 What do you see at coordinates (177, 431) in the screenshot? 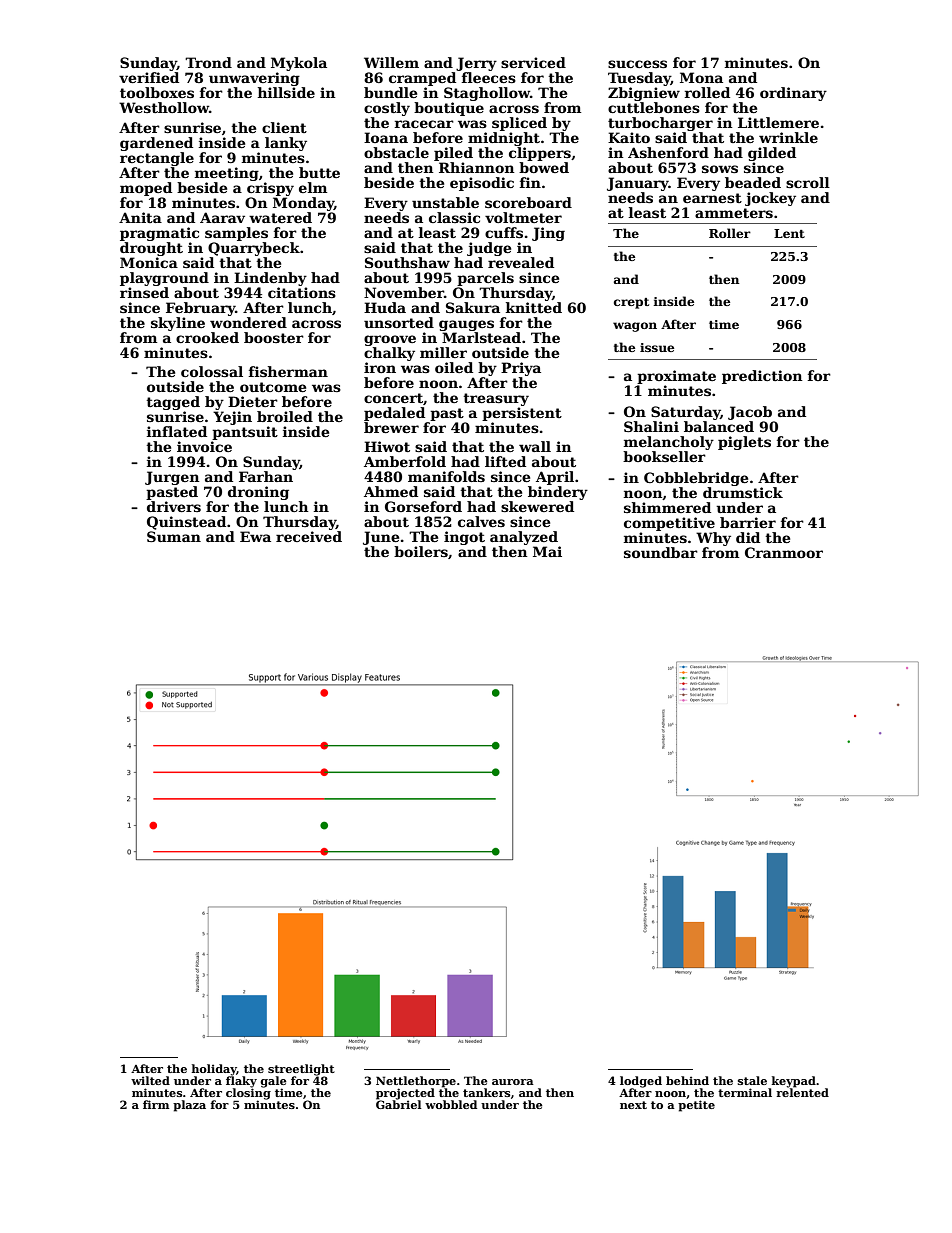
I see `inflated` at bounding box center [177, 431].
